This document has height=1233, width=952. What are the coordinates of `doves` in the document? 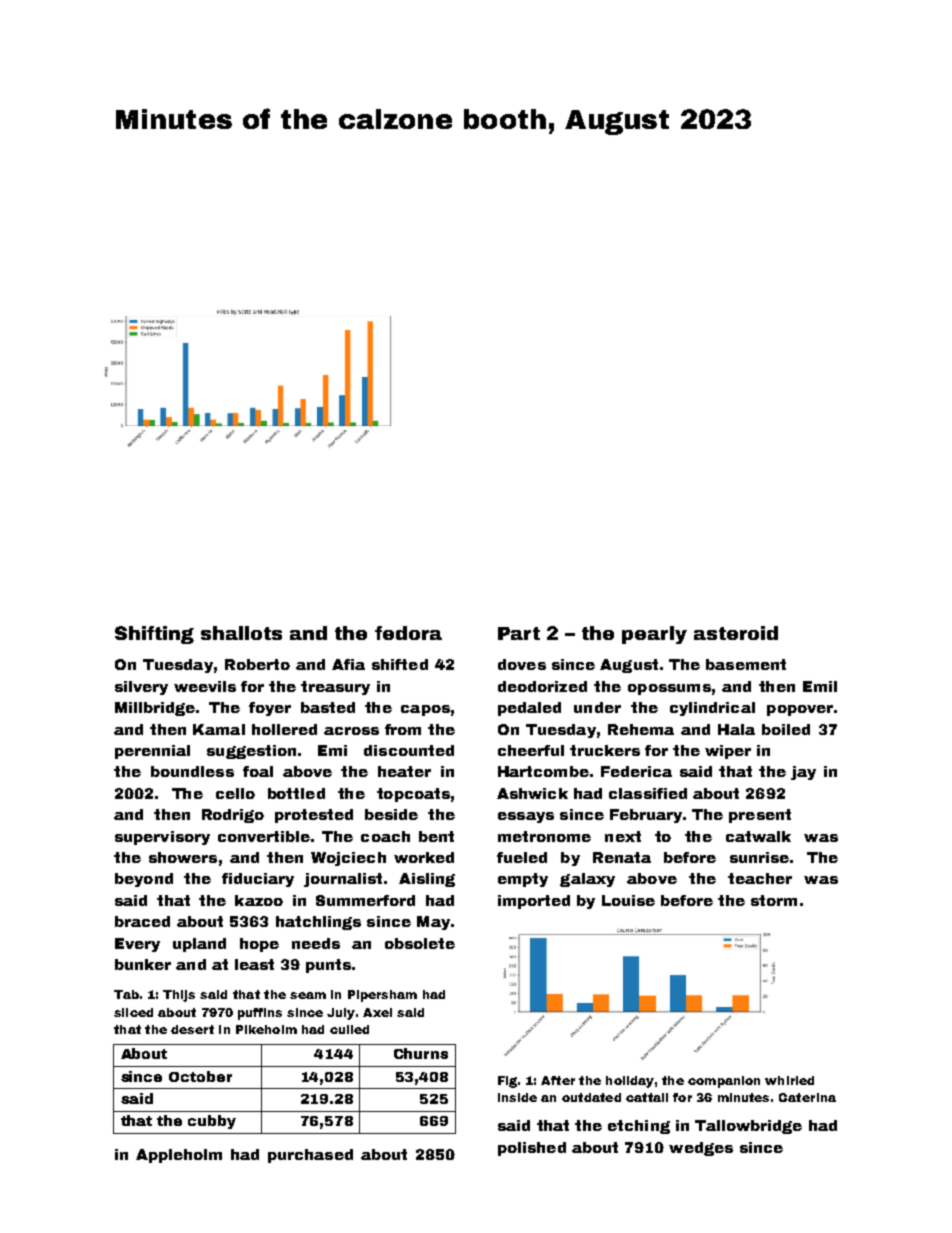 It's located at (522, 664).
